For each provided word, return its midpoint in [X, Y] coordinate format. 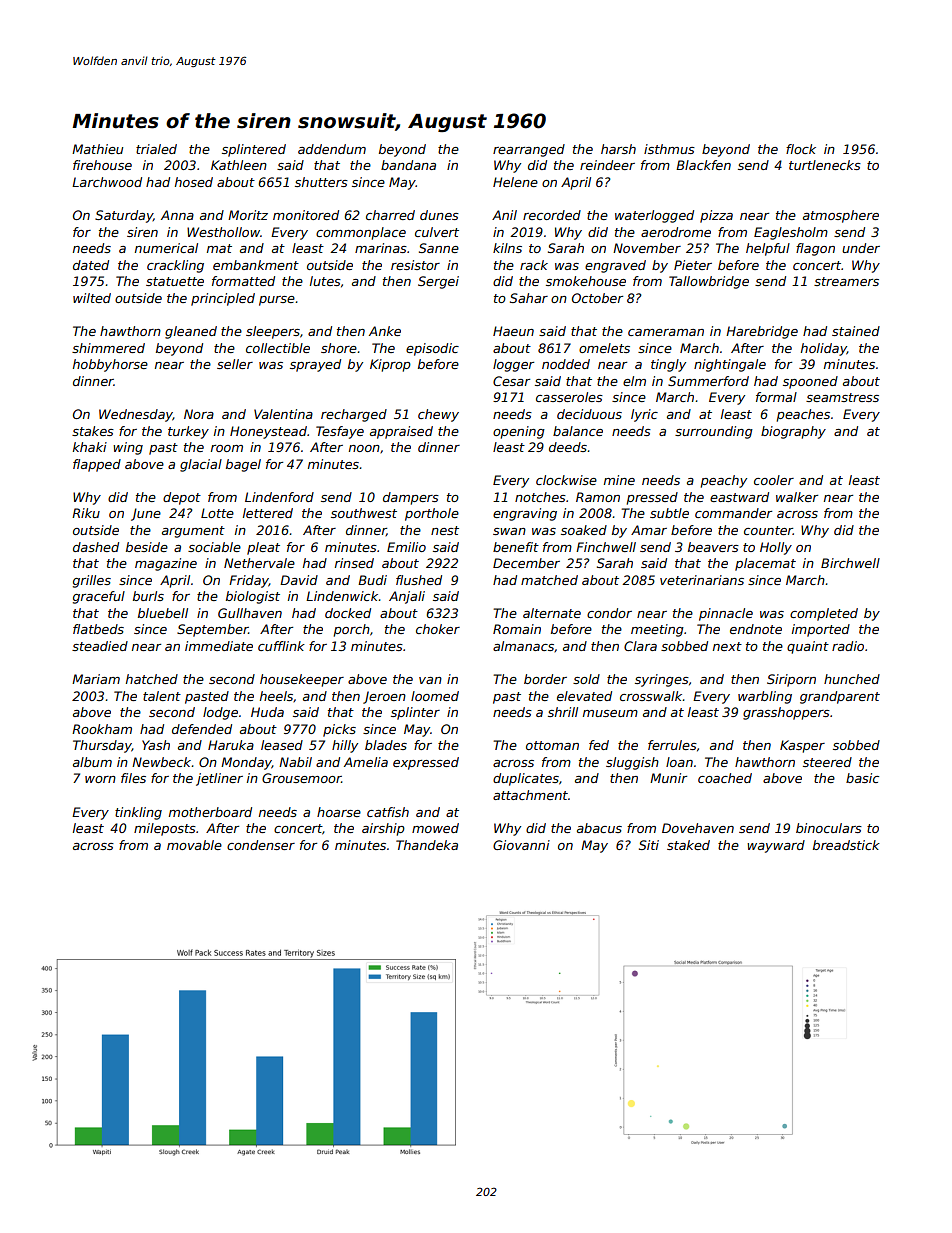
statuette [175, 281]
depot [182, 498]
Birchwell [850, 563]
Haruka [231, 745]
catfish [388, 812]
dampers [411, 498]
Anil [504, 215]
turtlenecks [825, 165]
